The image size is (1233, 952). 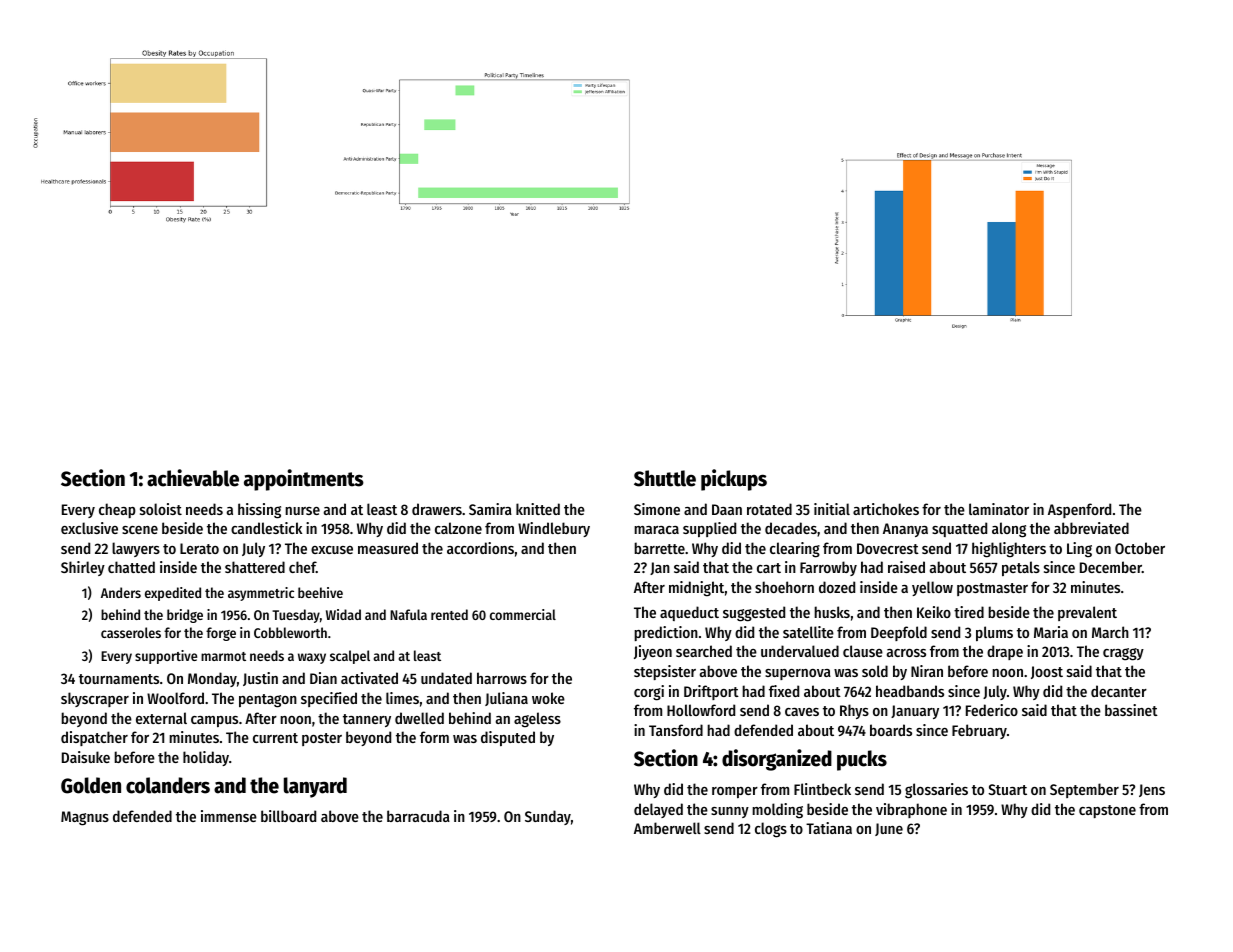 What do you see at coordinates (1021, 568) in the screenshot?
I see `petals` at bounding box center [1021, 568].
